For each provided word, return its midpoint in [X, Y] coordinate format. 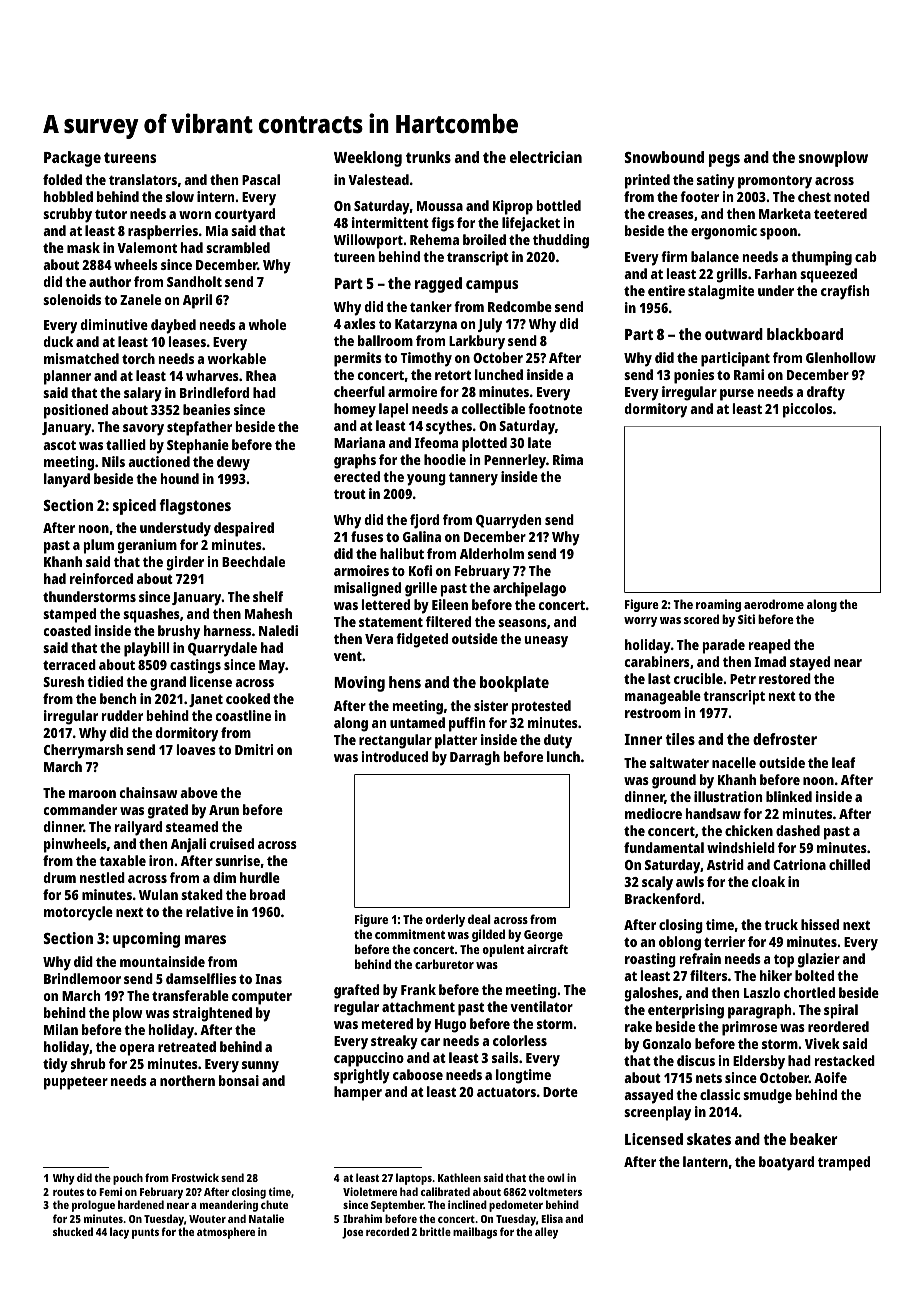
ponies [694, 376]
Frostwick [195, 1177]
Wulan [158, 894]
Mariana [359, 442]
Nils [113, 461]
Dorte [560, 1092]
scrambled [238, 247]
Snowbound [664, 157]
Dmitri [254, 749]
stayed [810, 663]
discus [696, 1060]
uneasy [546, 642]
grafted [356, 991]
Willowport [368, 241]
